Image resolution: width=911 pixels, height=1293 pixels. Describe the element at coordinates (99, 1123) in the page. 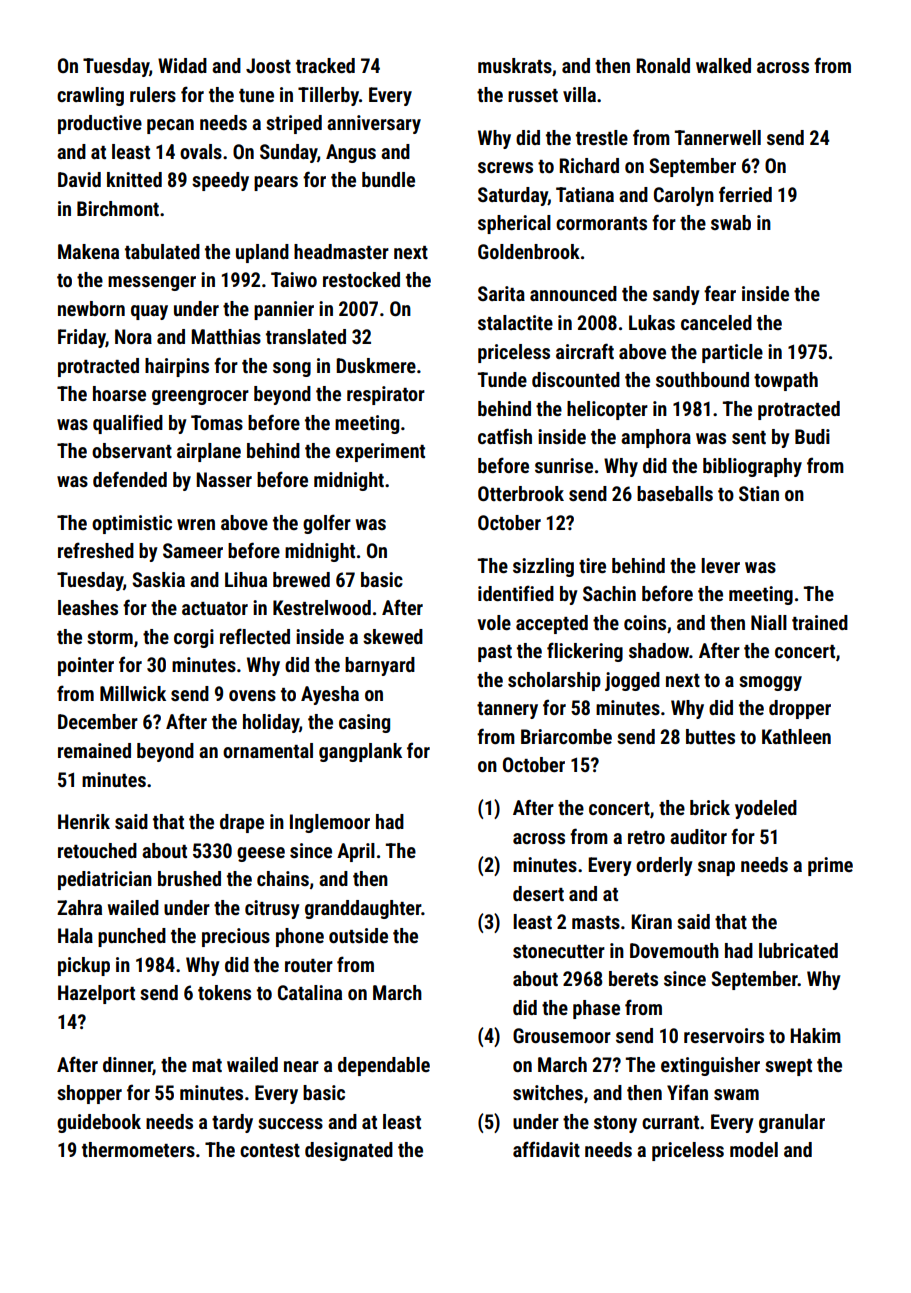

I see `guidebook` at that location.
